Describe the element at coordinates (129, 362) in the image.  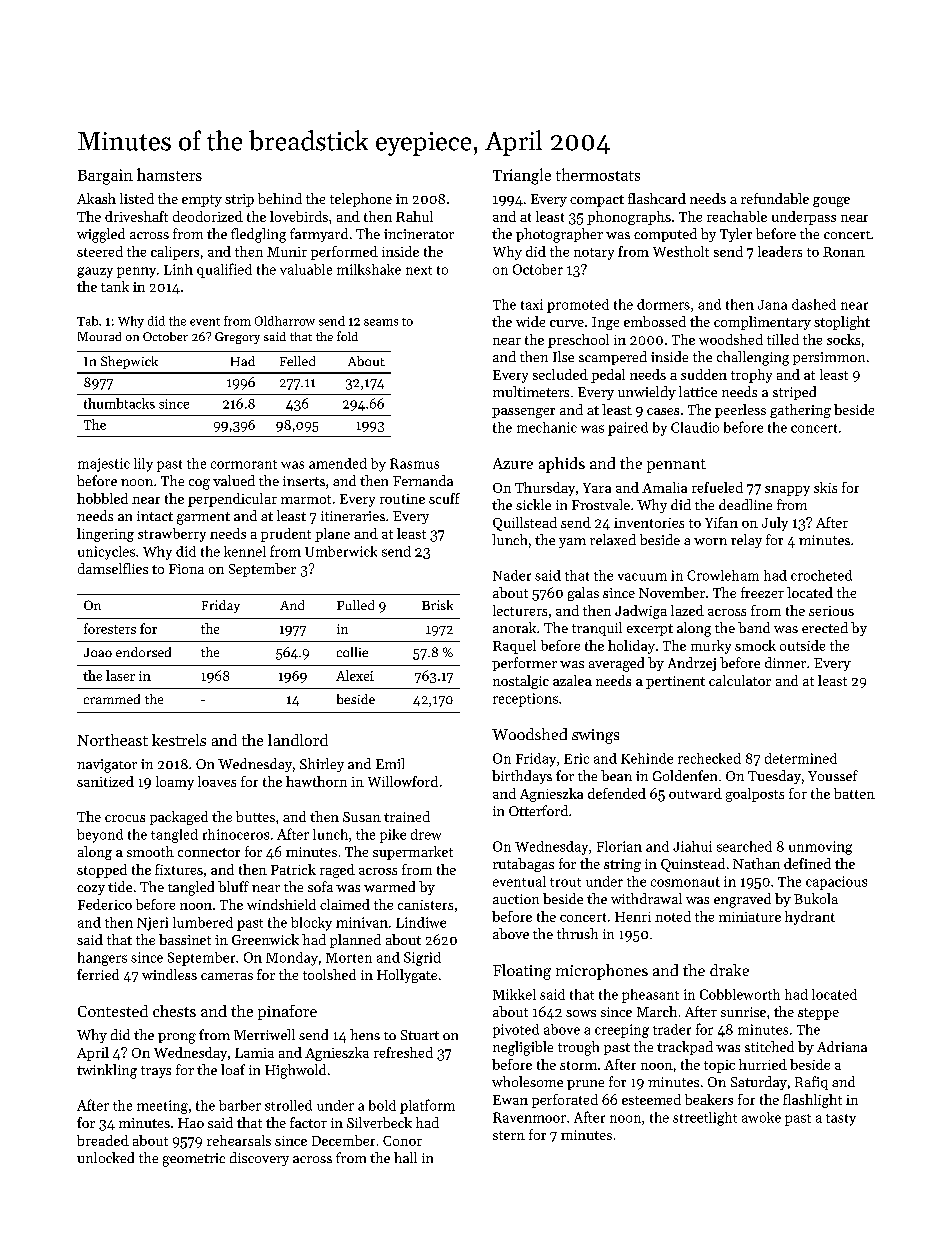
I see `Shepwick` at that location.
